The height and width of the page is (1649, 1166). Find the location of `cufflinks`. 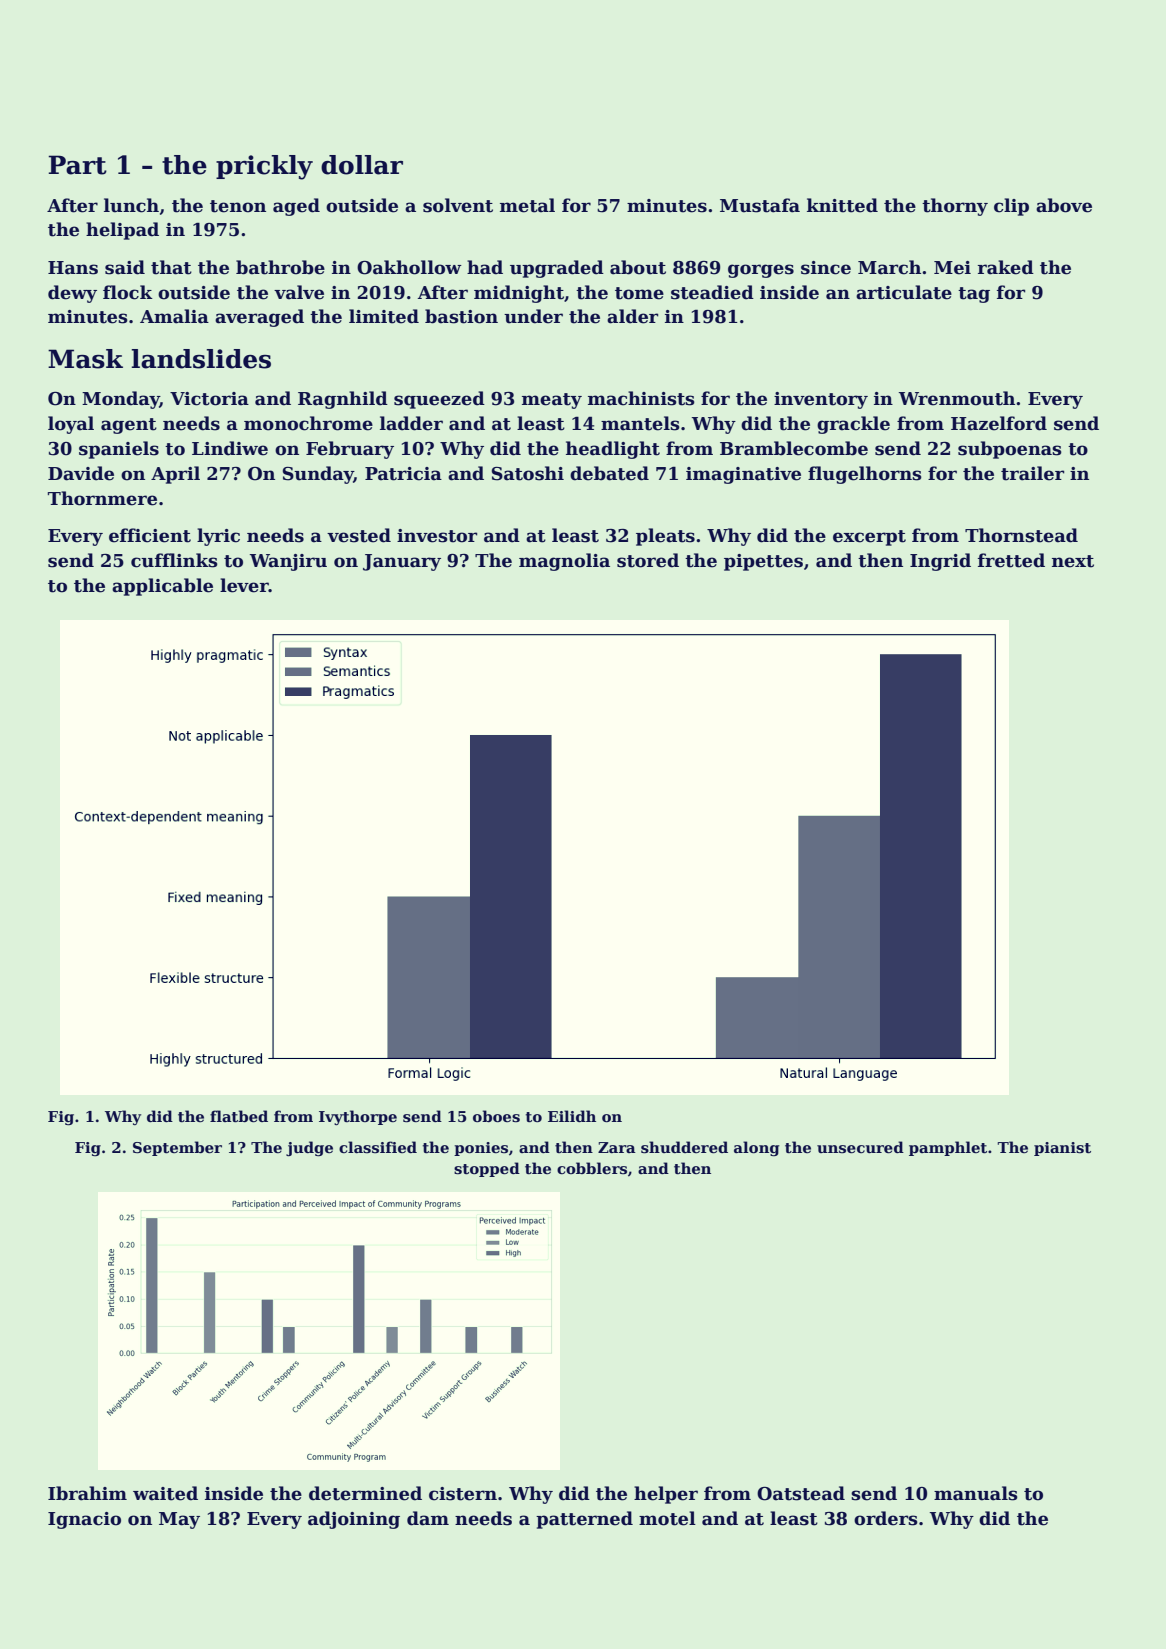

cufflinks is located at coordinates (174, 560).
